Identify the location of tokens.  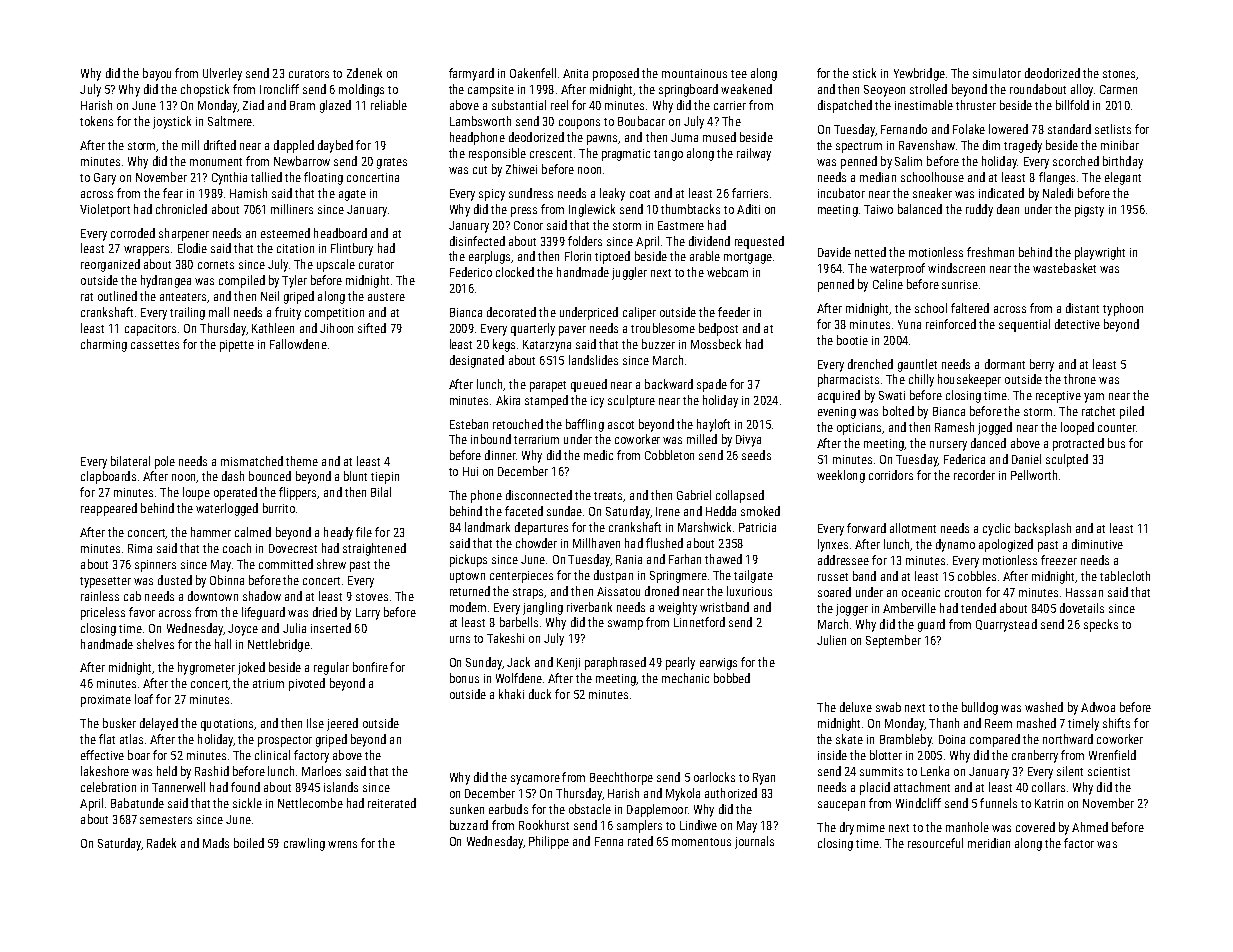
(96, 121).
